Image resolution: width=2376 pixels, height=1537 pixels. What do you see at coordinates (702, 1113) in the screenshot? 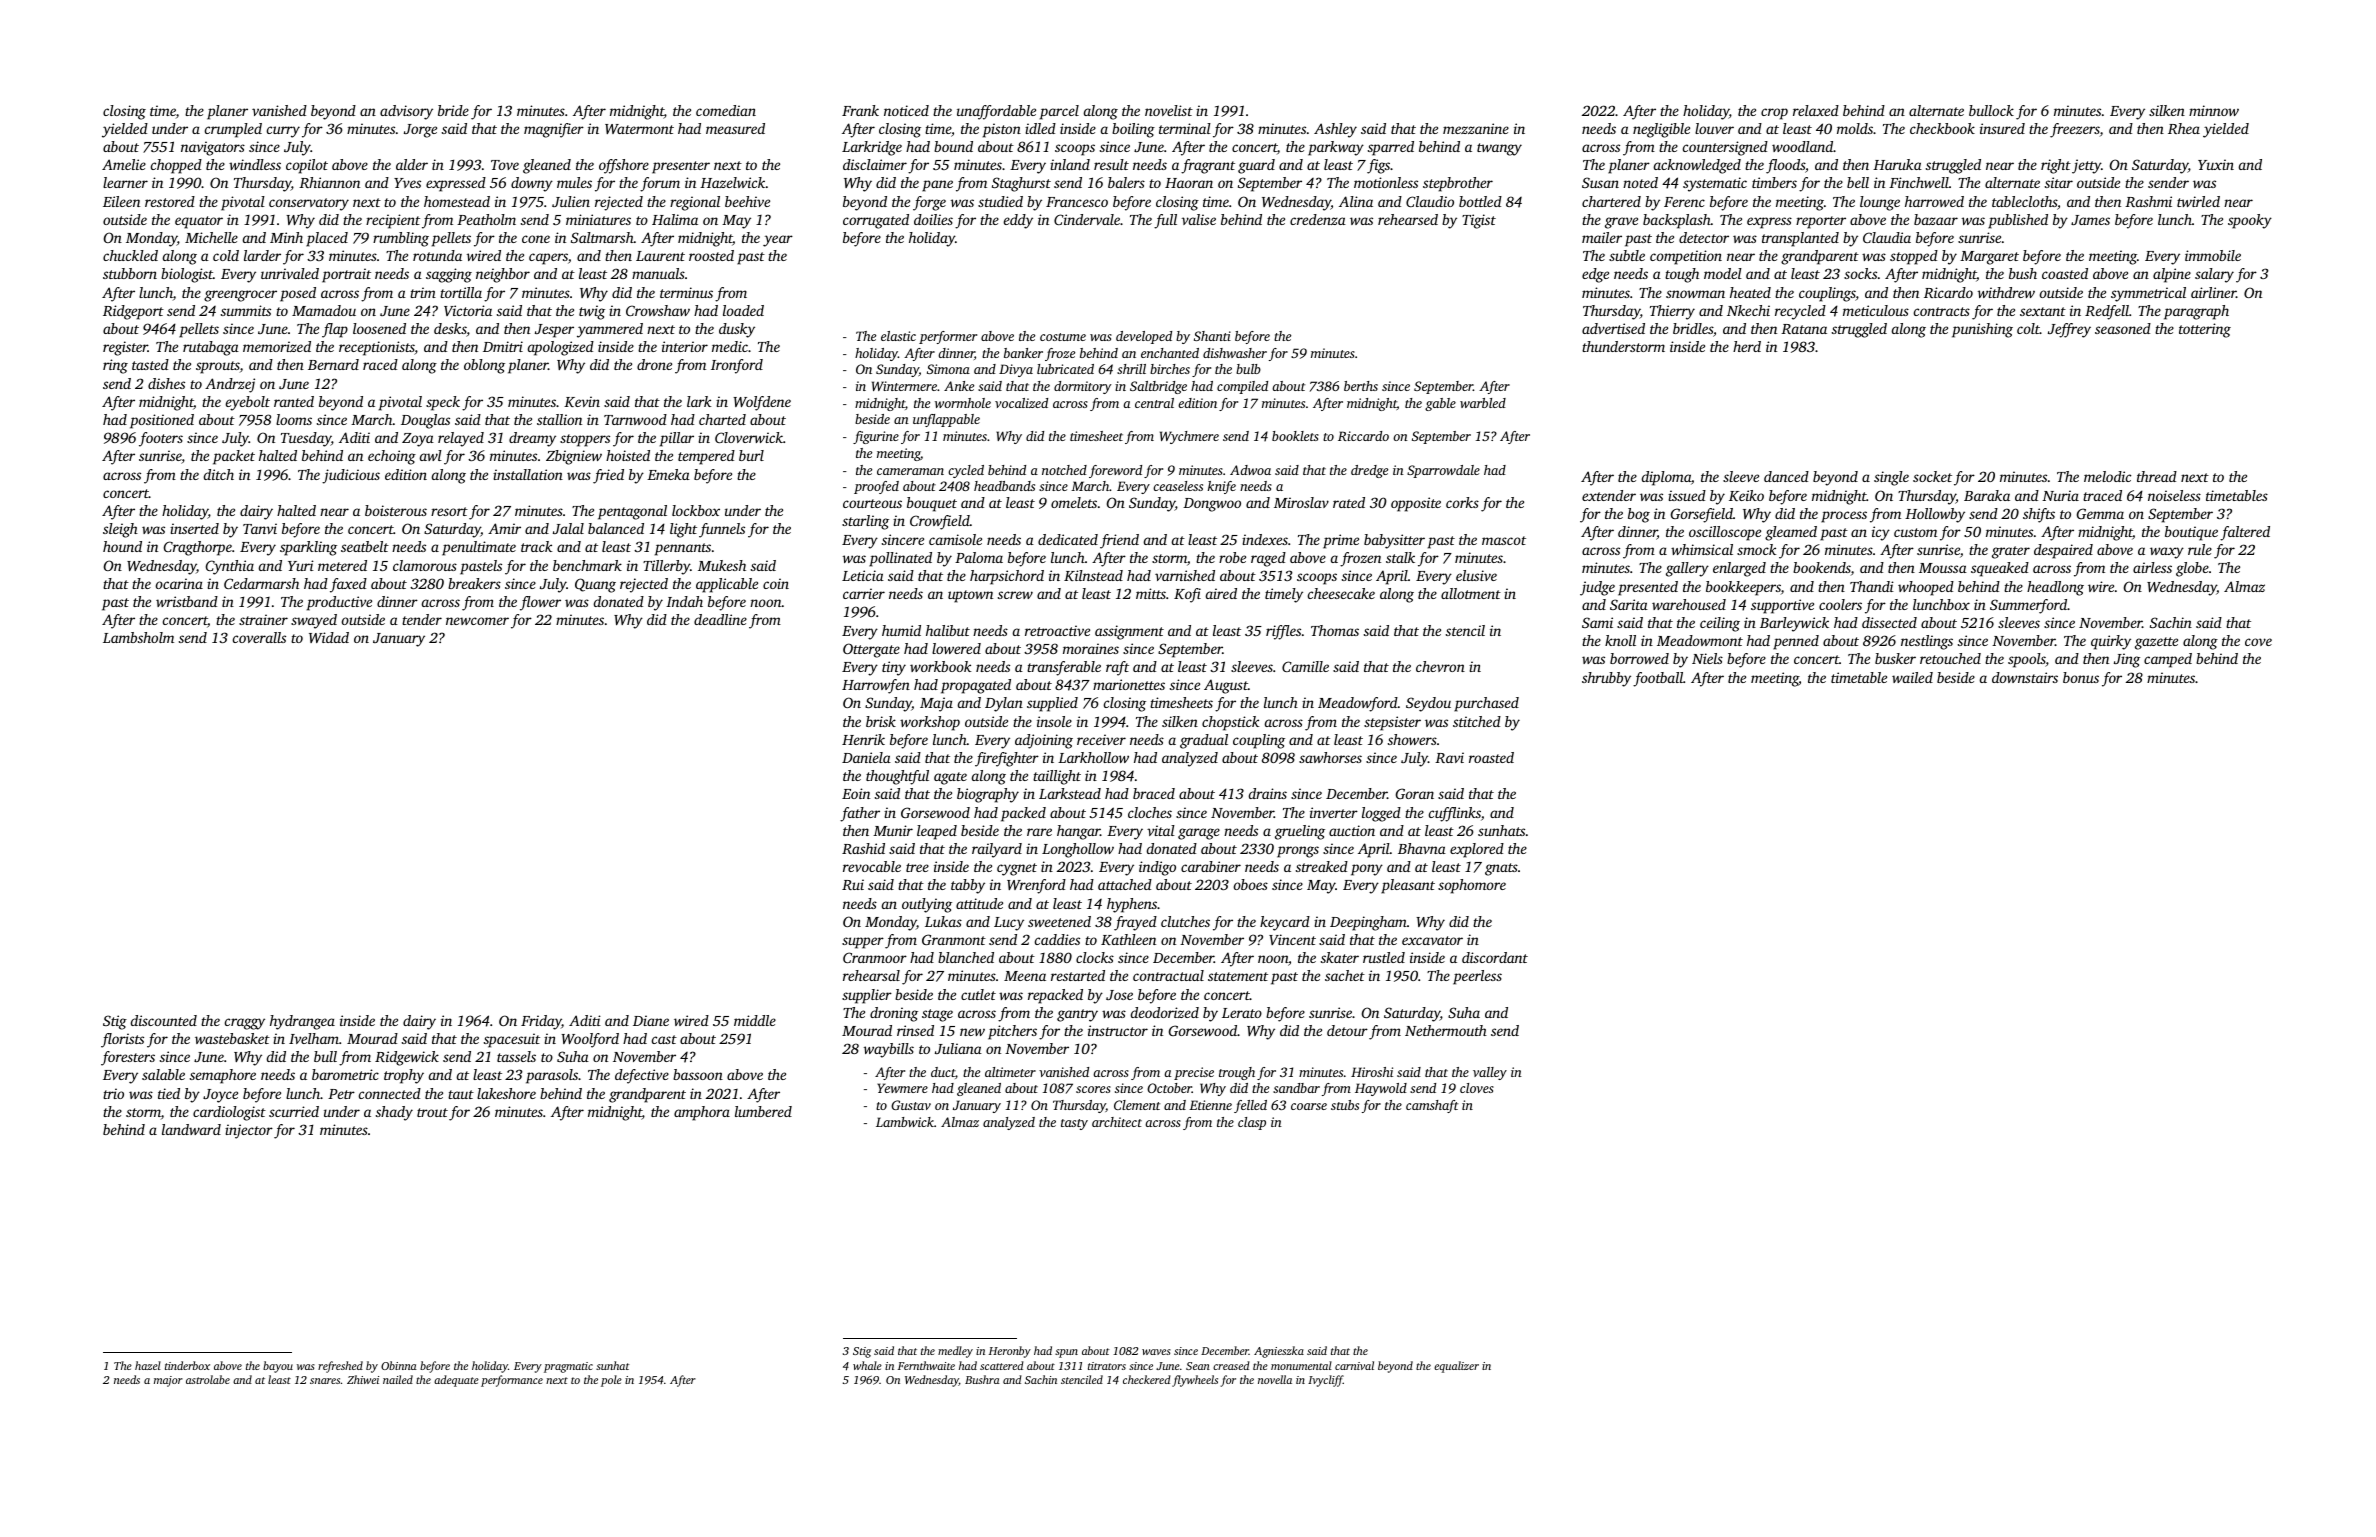
I see `amphora` at bounding box center [702, 1113].
